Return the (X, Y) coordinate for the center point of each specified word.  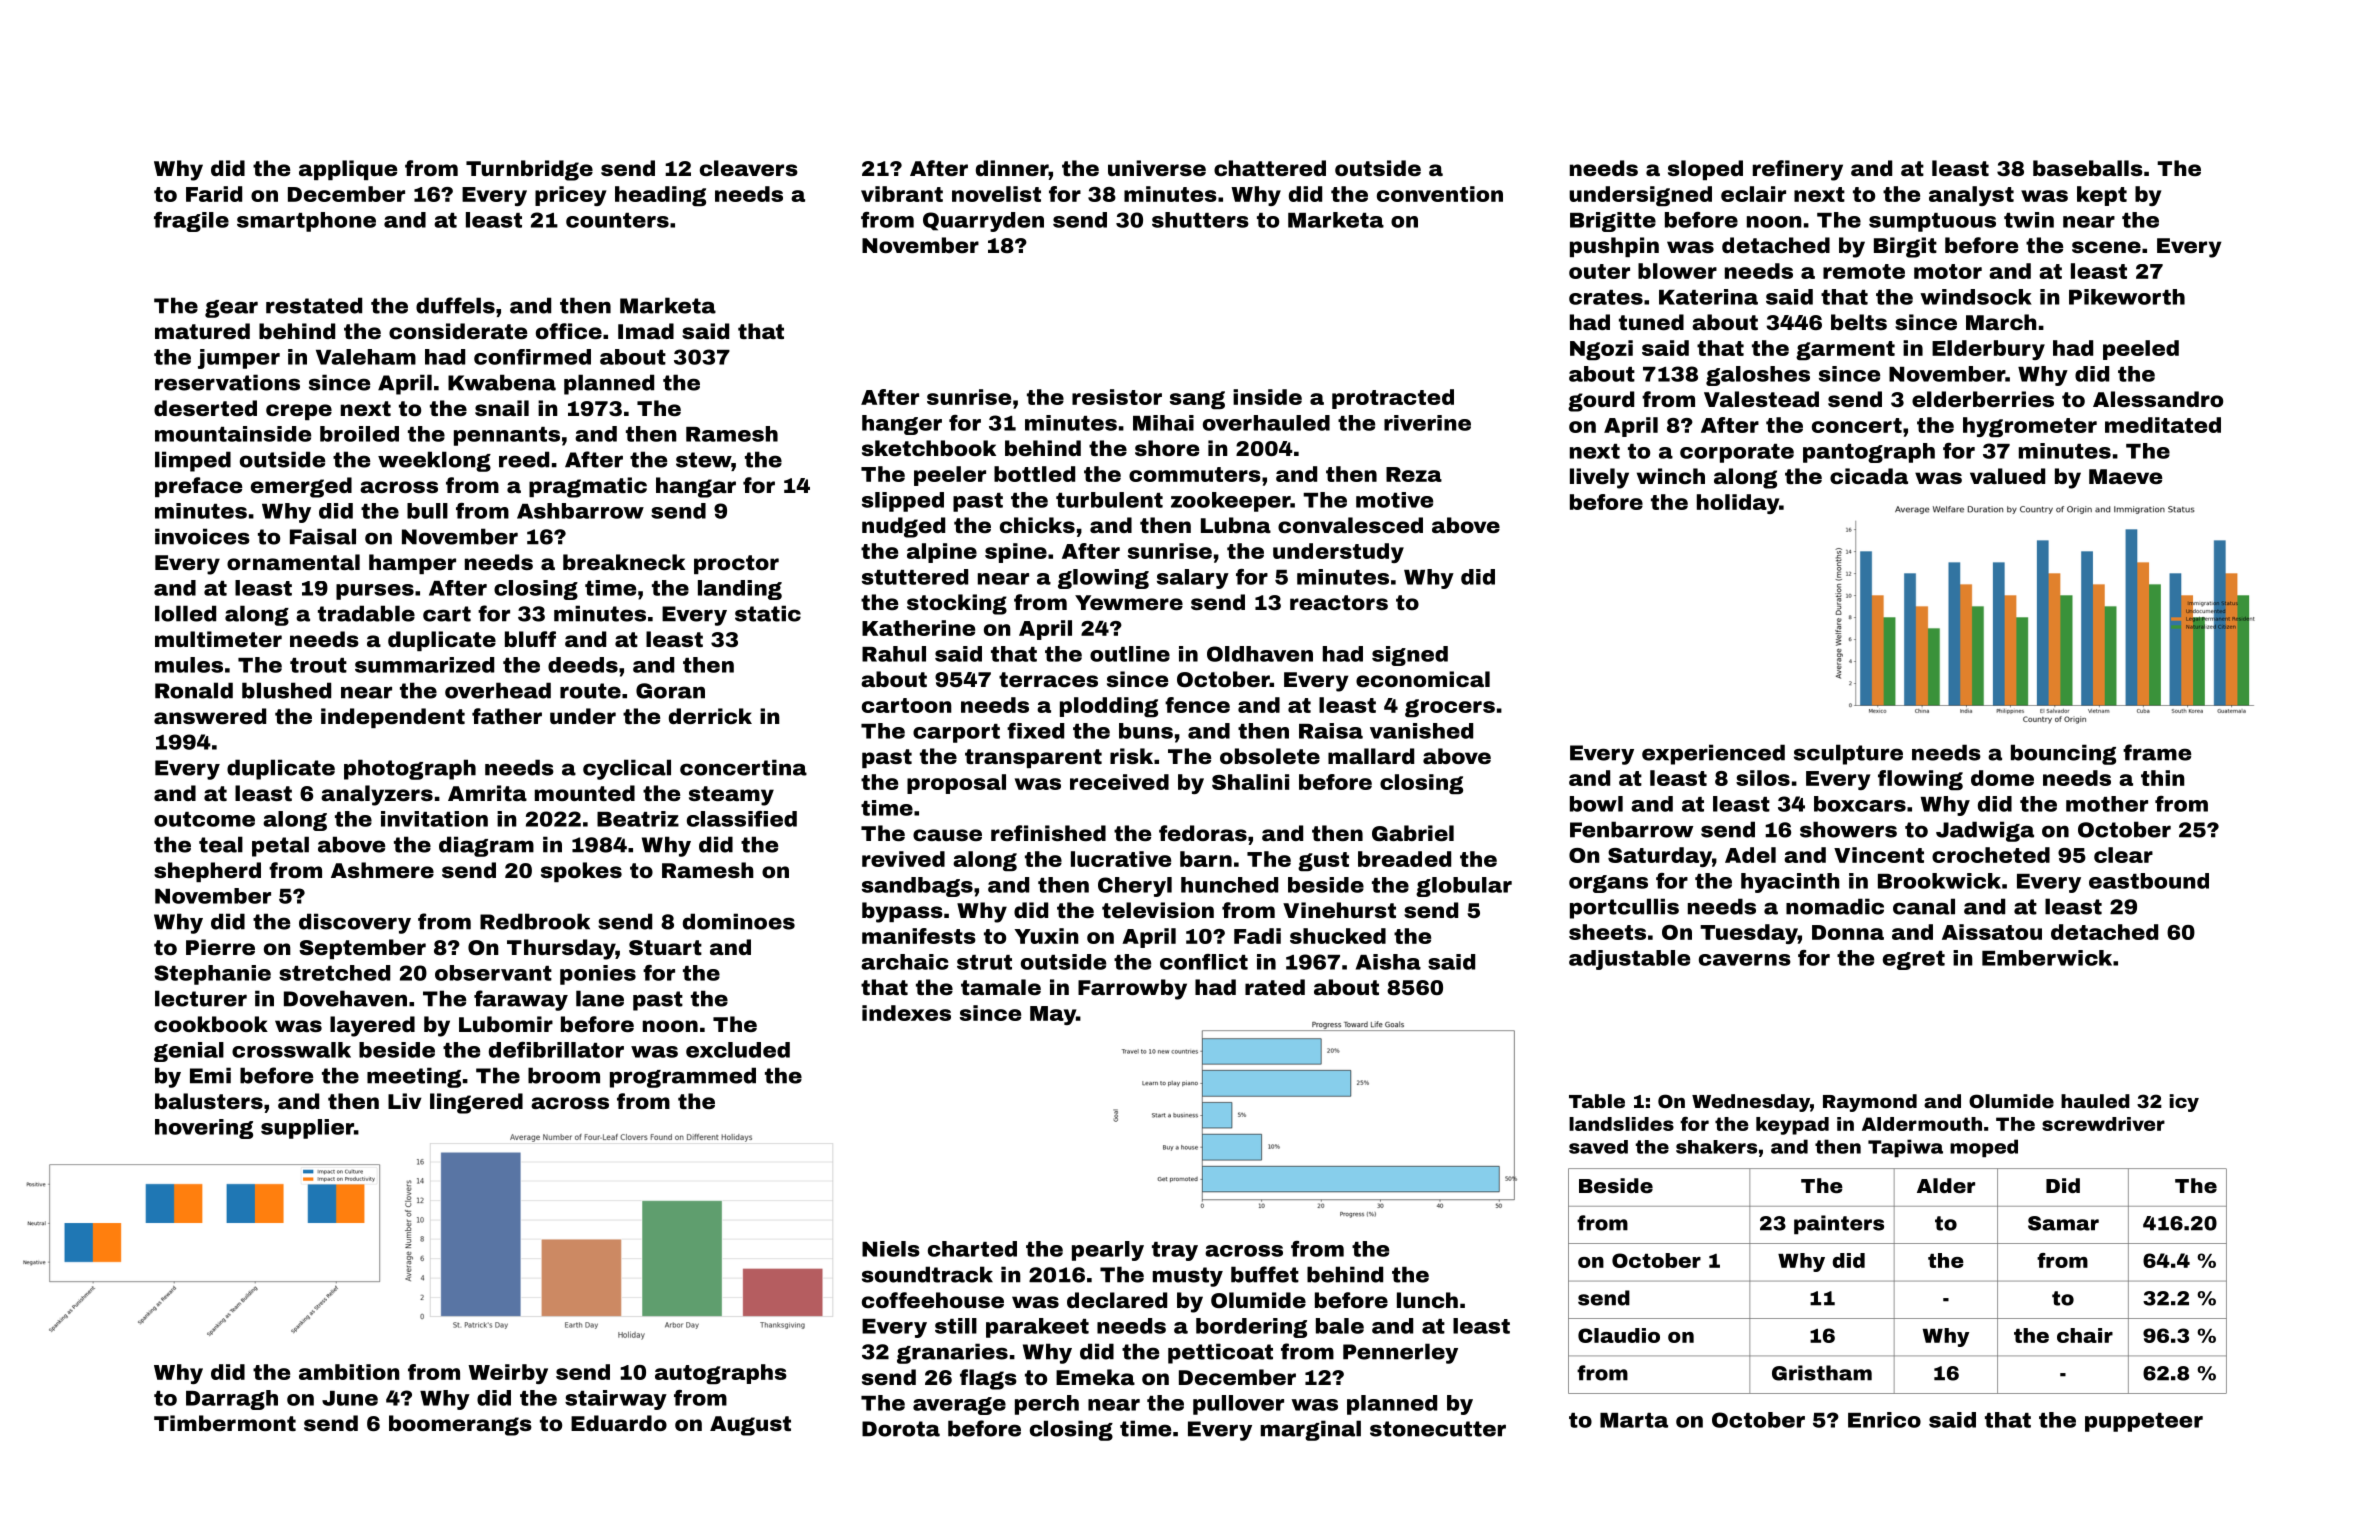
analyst (1971, 196)
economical (1423, 679)
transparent (1033, 758)
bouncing (2063, 754)
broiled (359, 434)
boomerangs (460, 1425)
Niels (891, 1249)
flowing (1920, 780)
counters (617, 220)
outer (1599, 271)
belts (1859, 322)
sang (1197, 400)
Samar (2063, 1223)
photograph (410, 769)
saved (1598, 1147)
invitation (434, 819)
